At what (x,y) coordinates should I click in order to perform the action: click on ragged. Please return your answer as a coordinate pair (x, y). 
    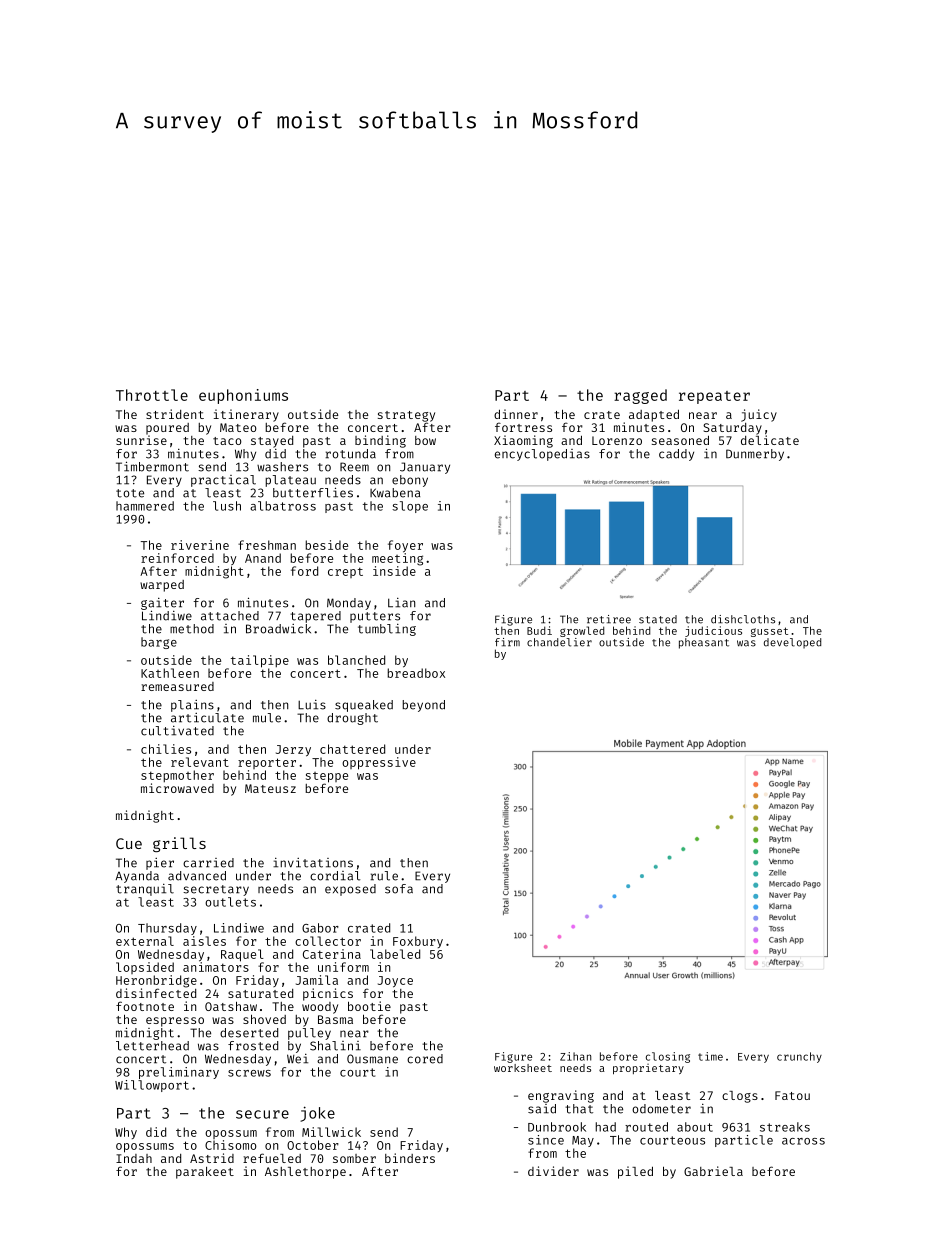
    Looking at the image, I should click on (640, 396).
